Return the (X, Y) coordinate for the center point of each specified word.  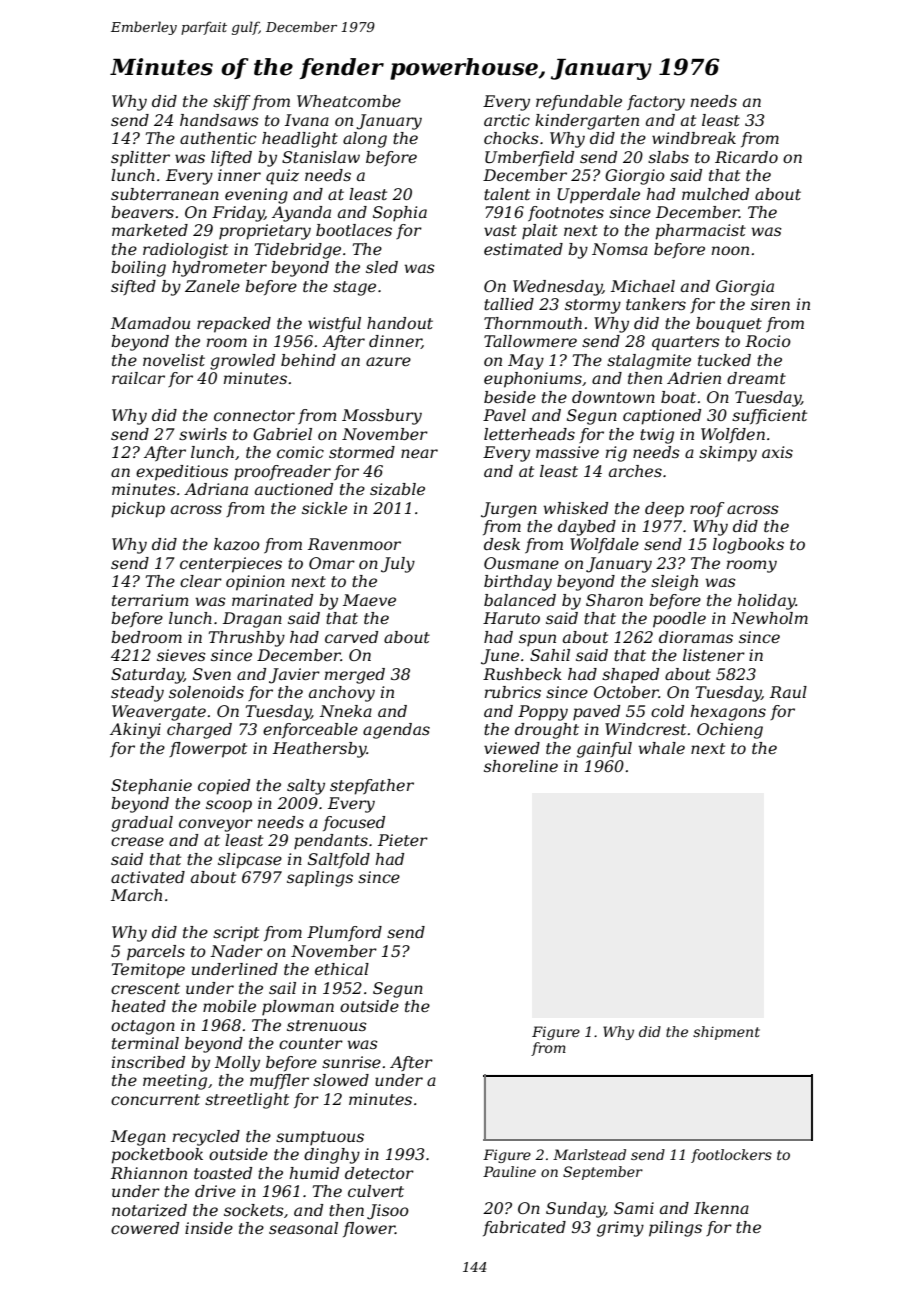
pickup (138, 510)
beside (510, 397)
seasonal (303, 1228)
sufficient (769, 416)
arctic (507, 120)
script (236, 934)
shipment (726, 1033)
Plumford (344, 933)
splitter (140, 159)
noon (730, 250)
